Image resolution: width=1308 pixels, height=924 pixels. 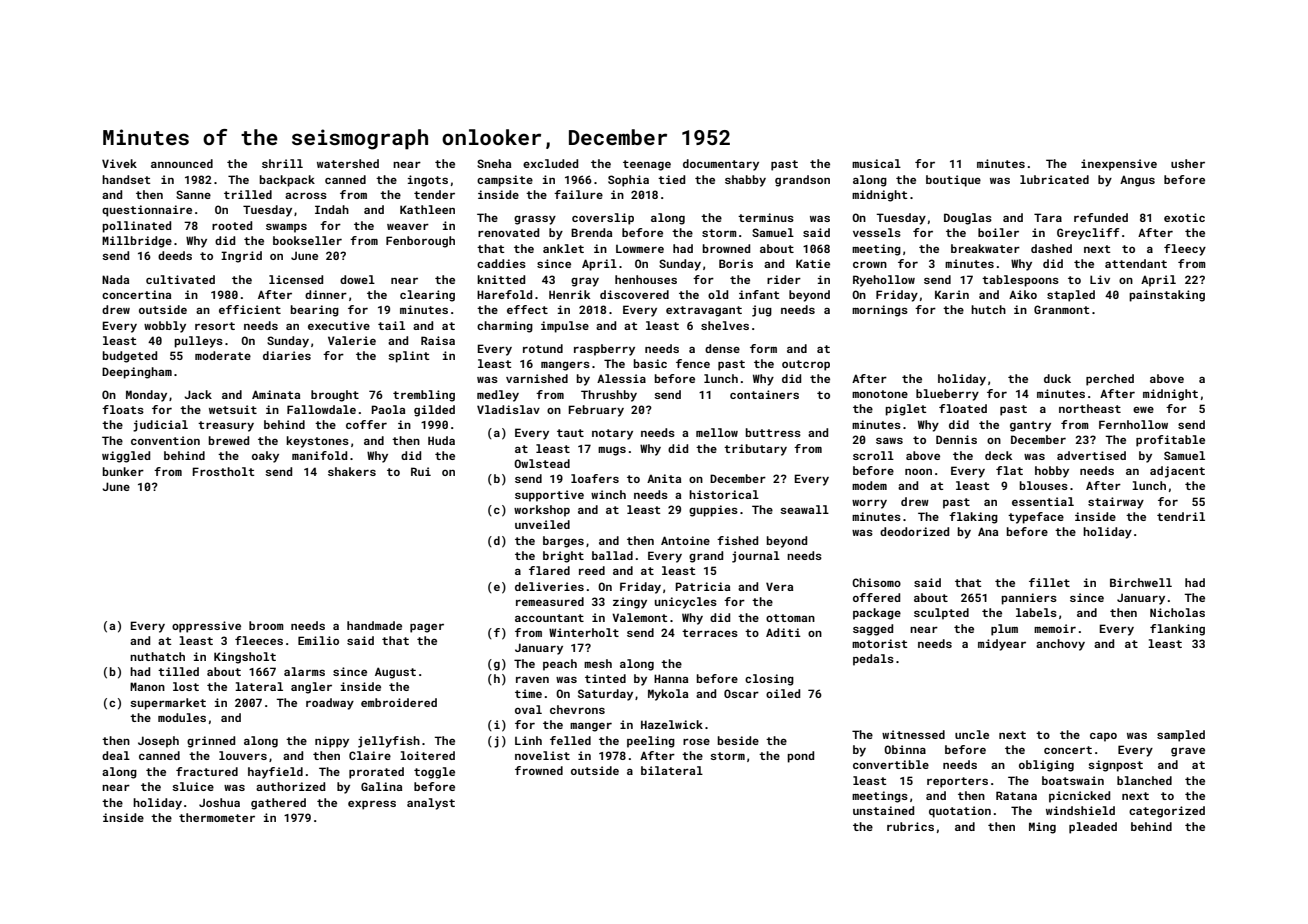 What do you see at coordinates (612, 451) in the document?
I see `mugs` at bounding box center [612, 451].
